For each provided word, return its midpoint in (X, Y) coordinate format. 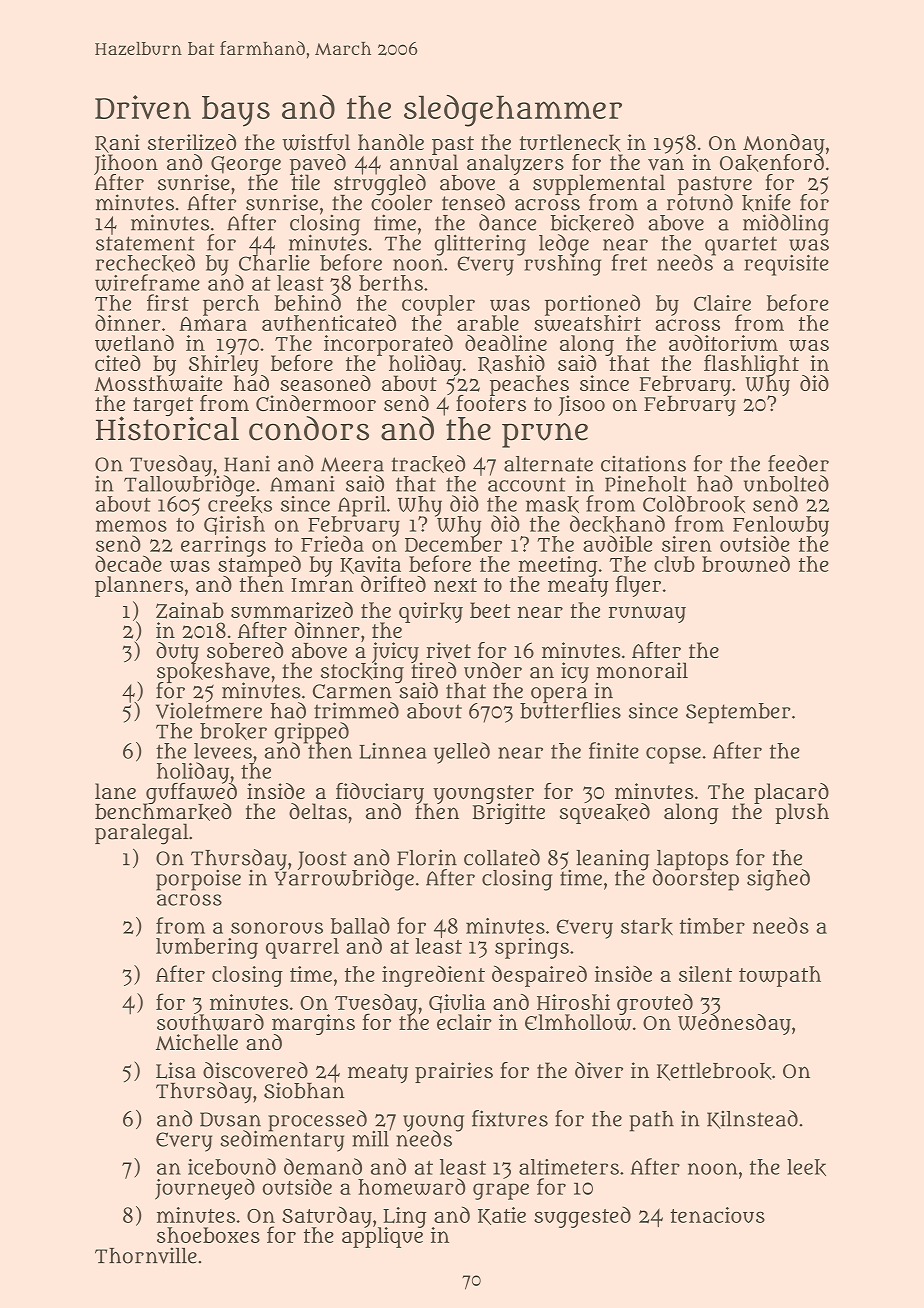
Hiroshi (573, 1002)
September (738, 713)
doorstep (696, 880)
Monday (784, 144)
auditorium (723, 343)
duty (177, 652)
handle (391, 142)
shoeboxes (208, 1235)
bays (236, 111)
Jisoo (581, 405)
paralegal (141, 834)
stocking (362, 673)
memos (131, 526)
